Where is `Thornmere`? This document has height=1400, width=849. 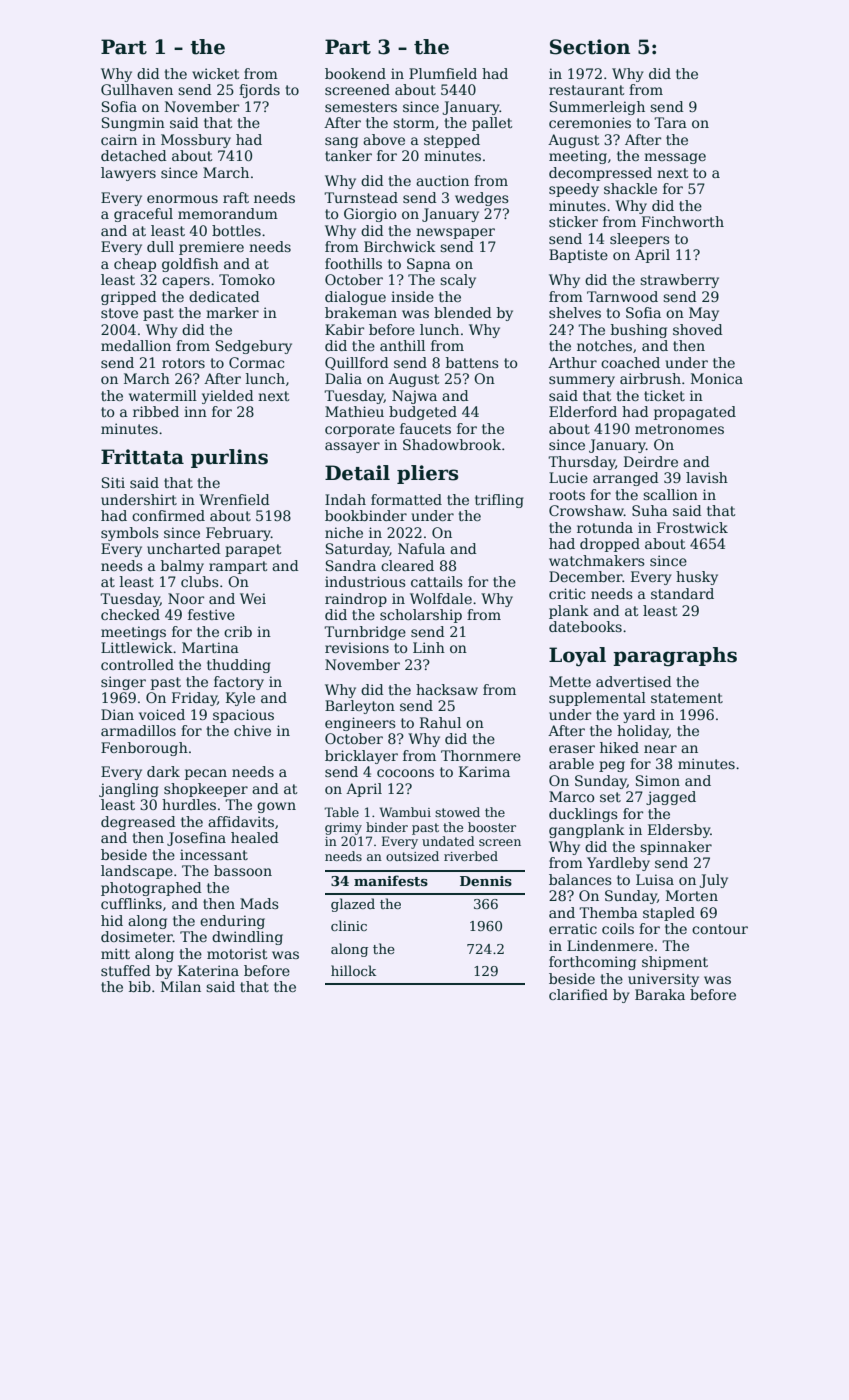
Thornmere is located at coordinates (481, 755).
